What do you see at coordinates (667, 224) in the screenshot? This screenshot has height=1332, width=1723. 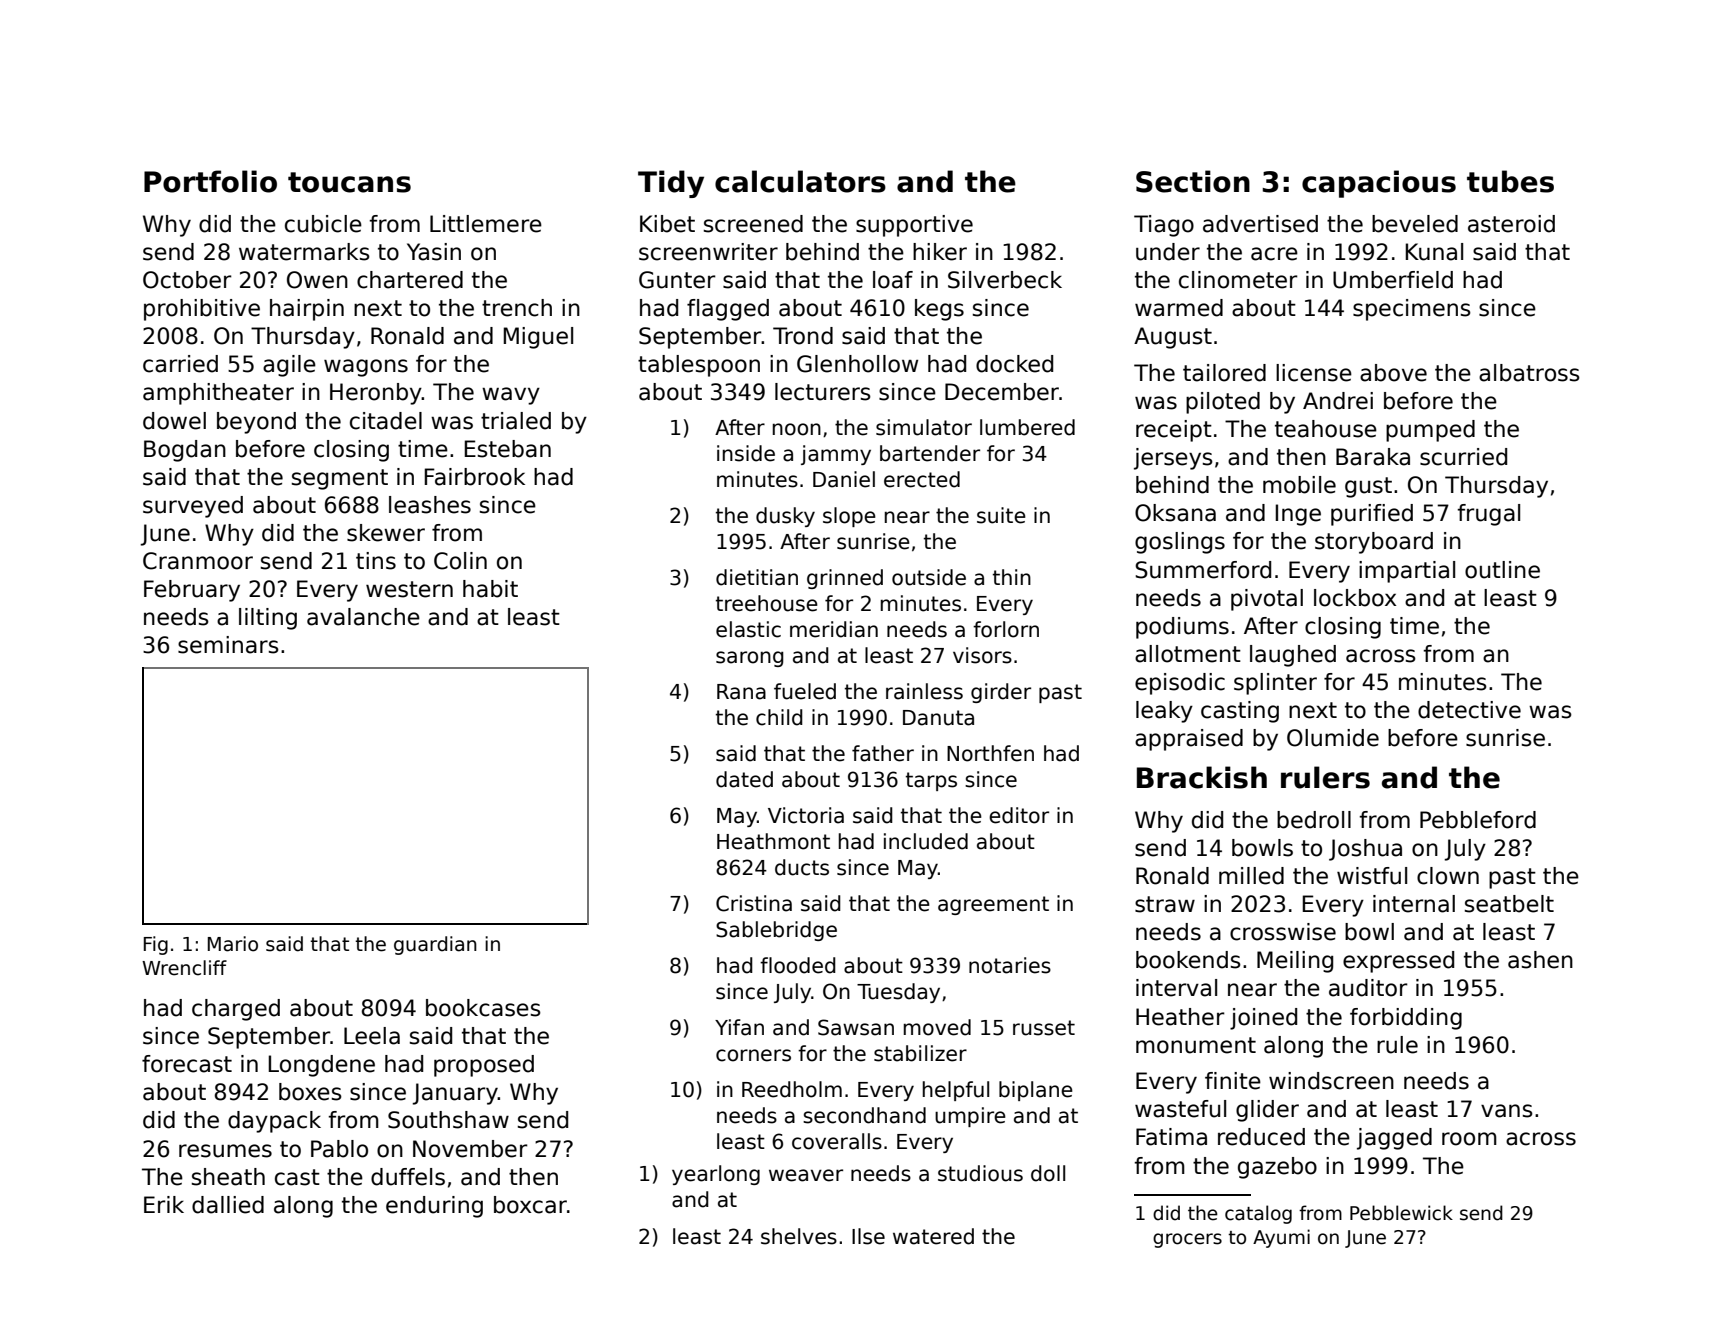 I see `Kibet` at bounding box center [667, 224].
